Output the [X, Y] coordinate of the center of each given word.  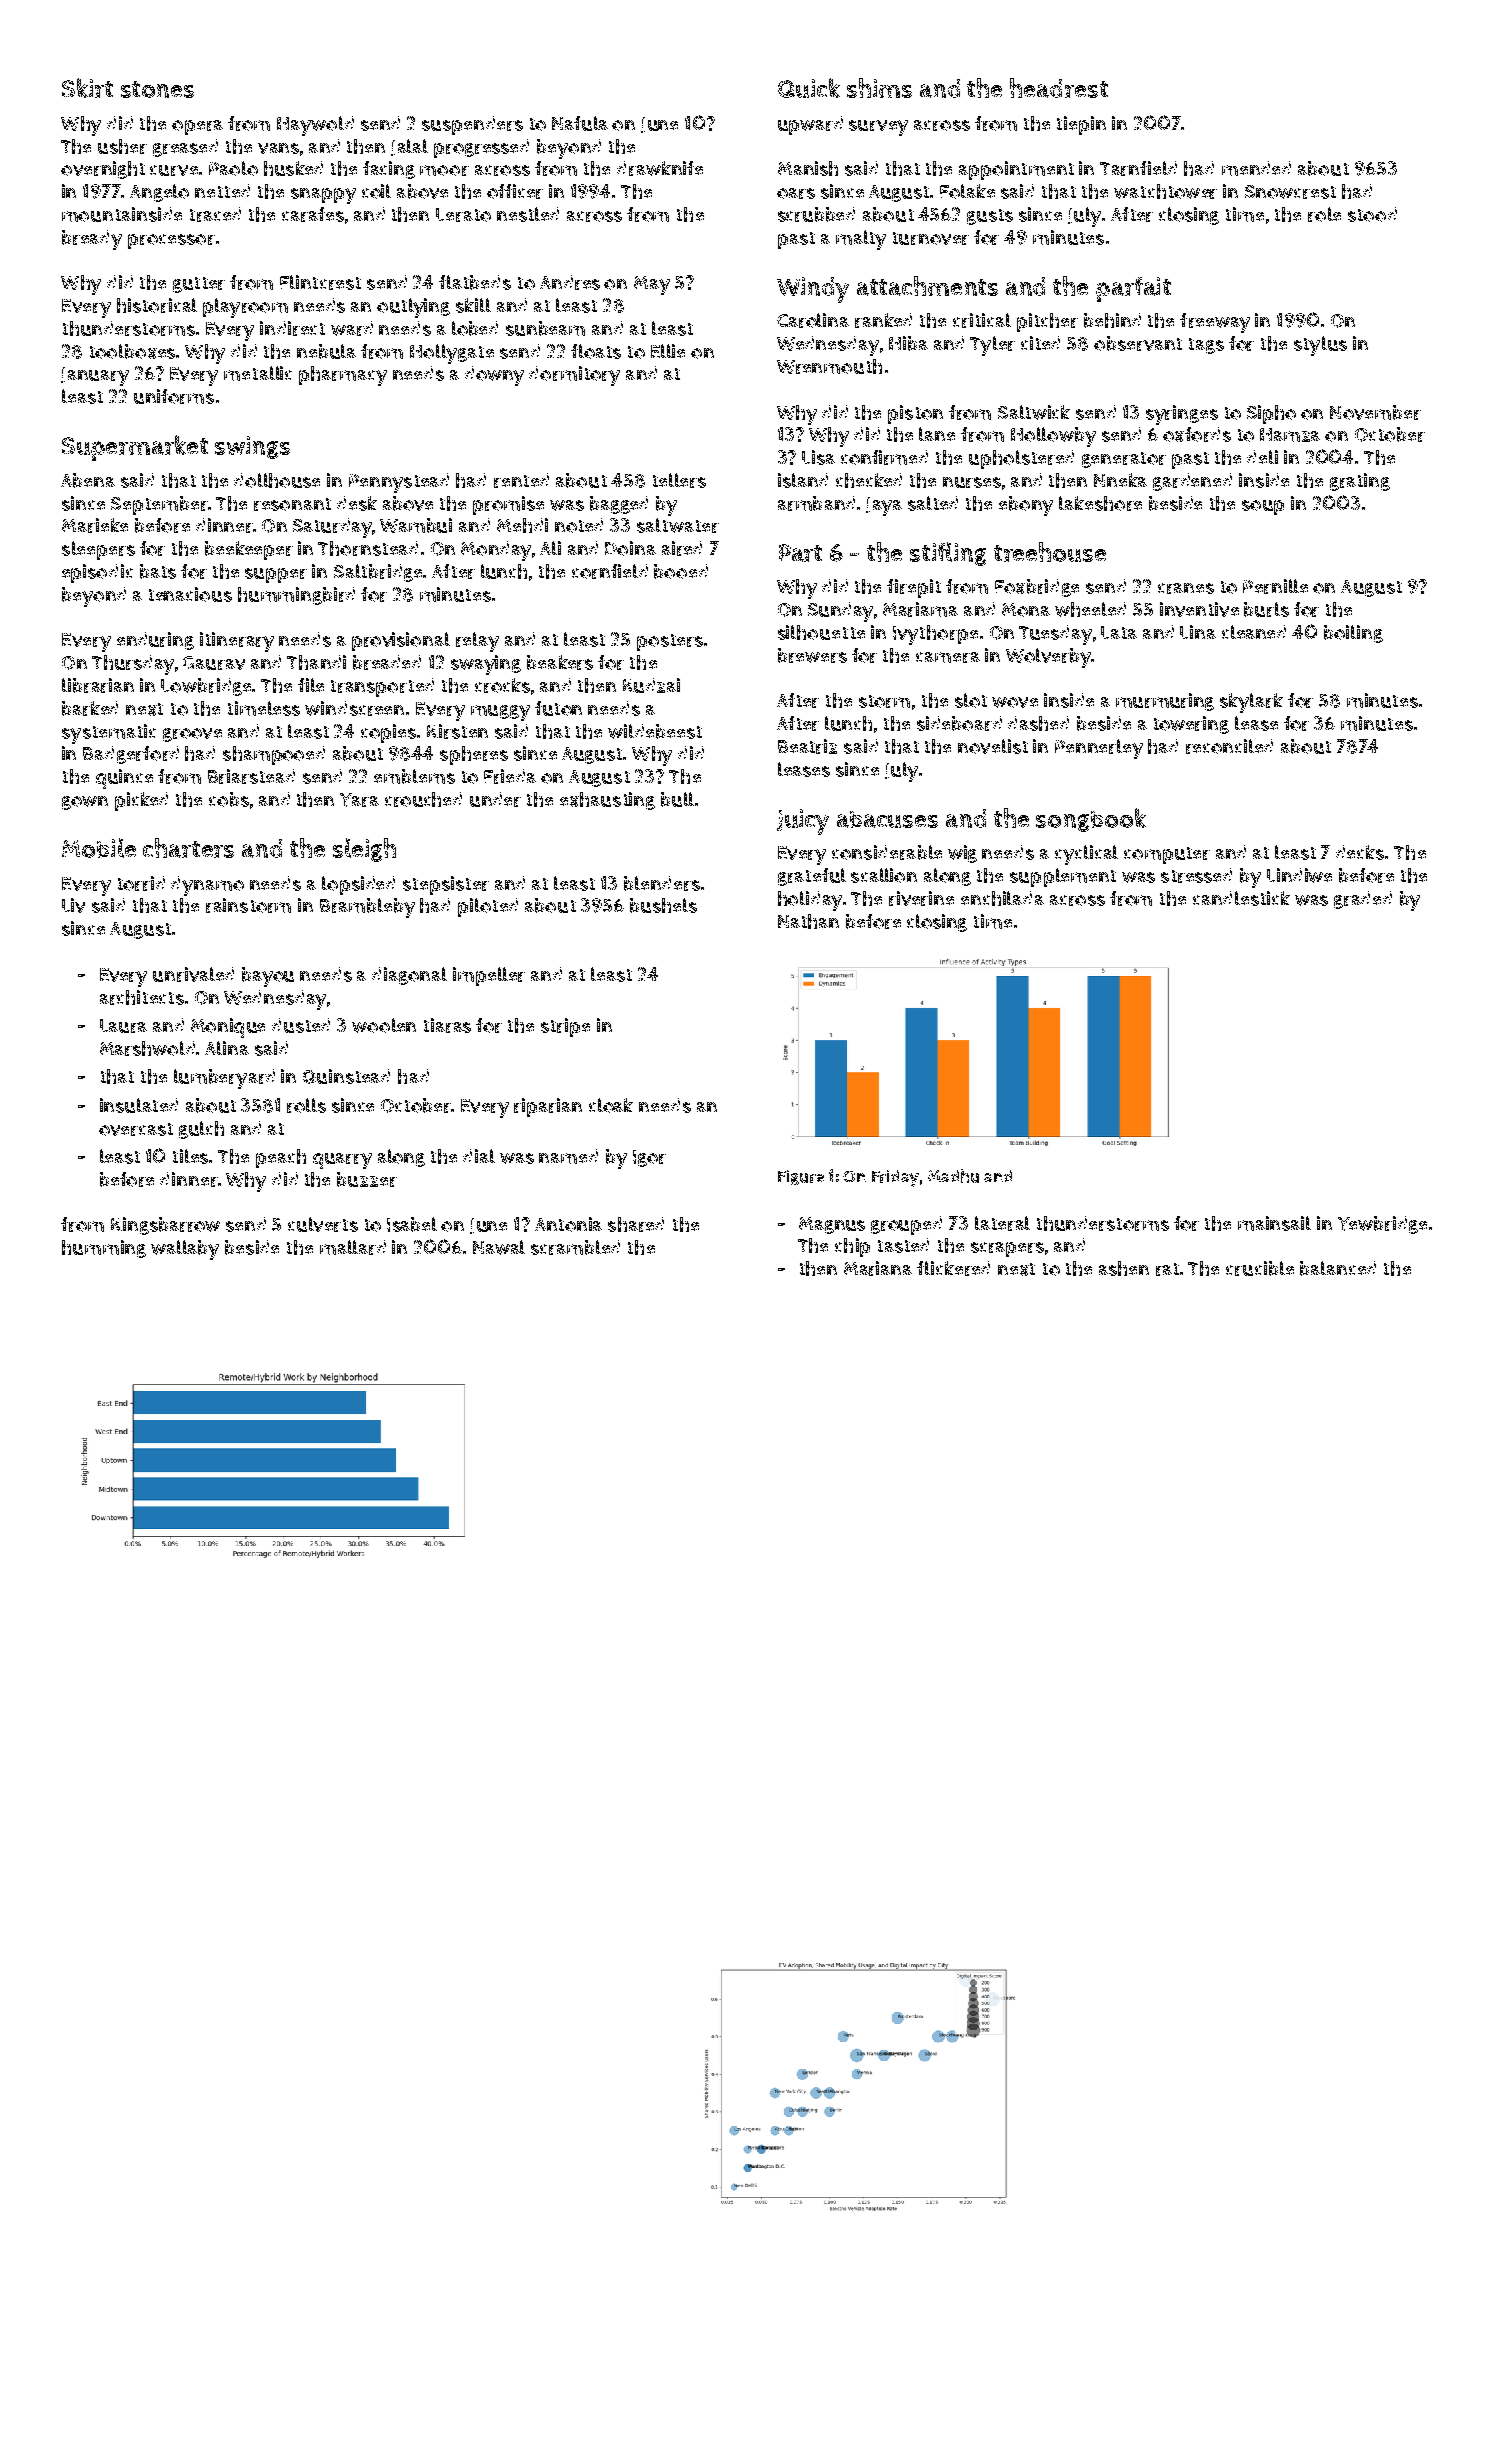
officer [515, 191]
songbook [1091, 820]
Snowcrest [1290, 192]
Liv [73, 905]
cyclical [1086, 855]
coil [376, 191]
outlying [413, 308]
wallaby [185, 1250]
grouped [906, 1225]
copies [388, 733]
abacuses [887, 819]
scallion [884, 875]
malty [861, 240]
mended [1256, 168]
